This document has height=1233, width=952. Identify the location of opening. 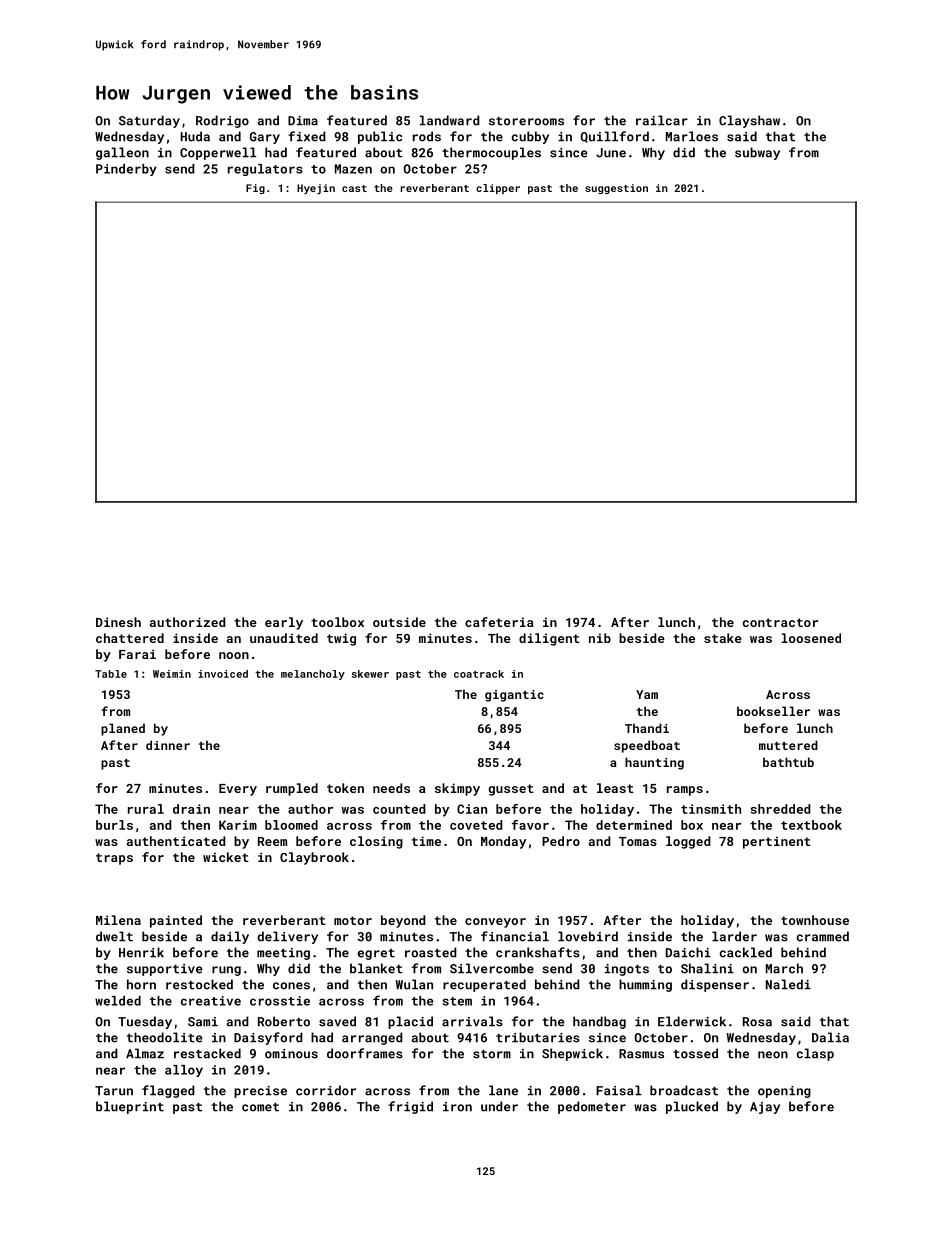
(784, 1092).
